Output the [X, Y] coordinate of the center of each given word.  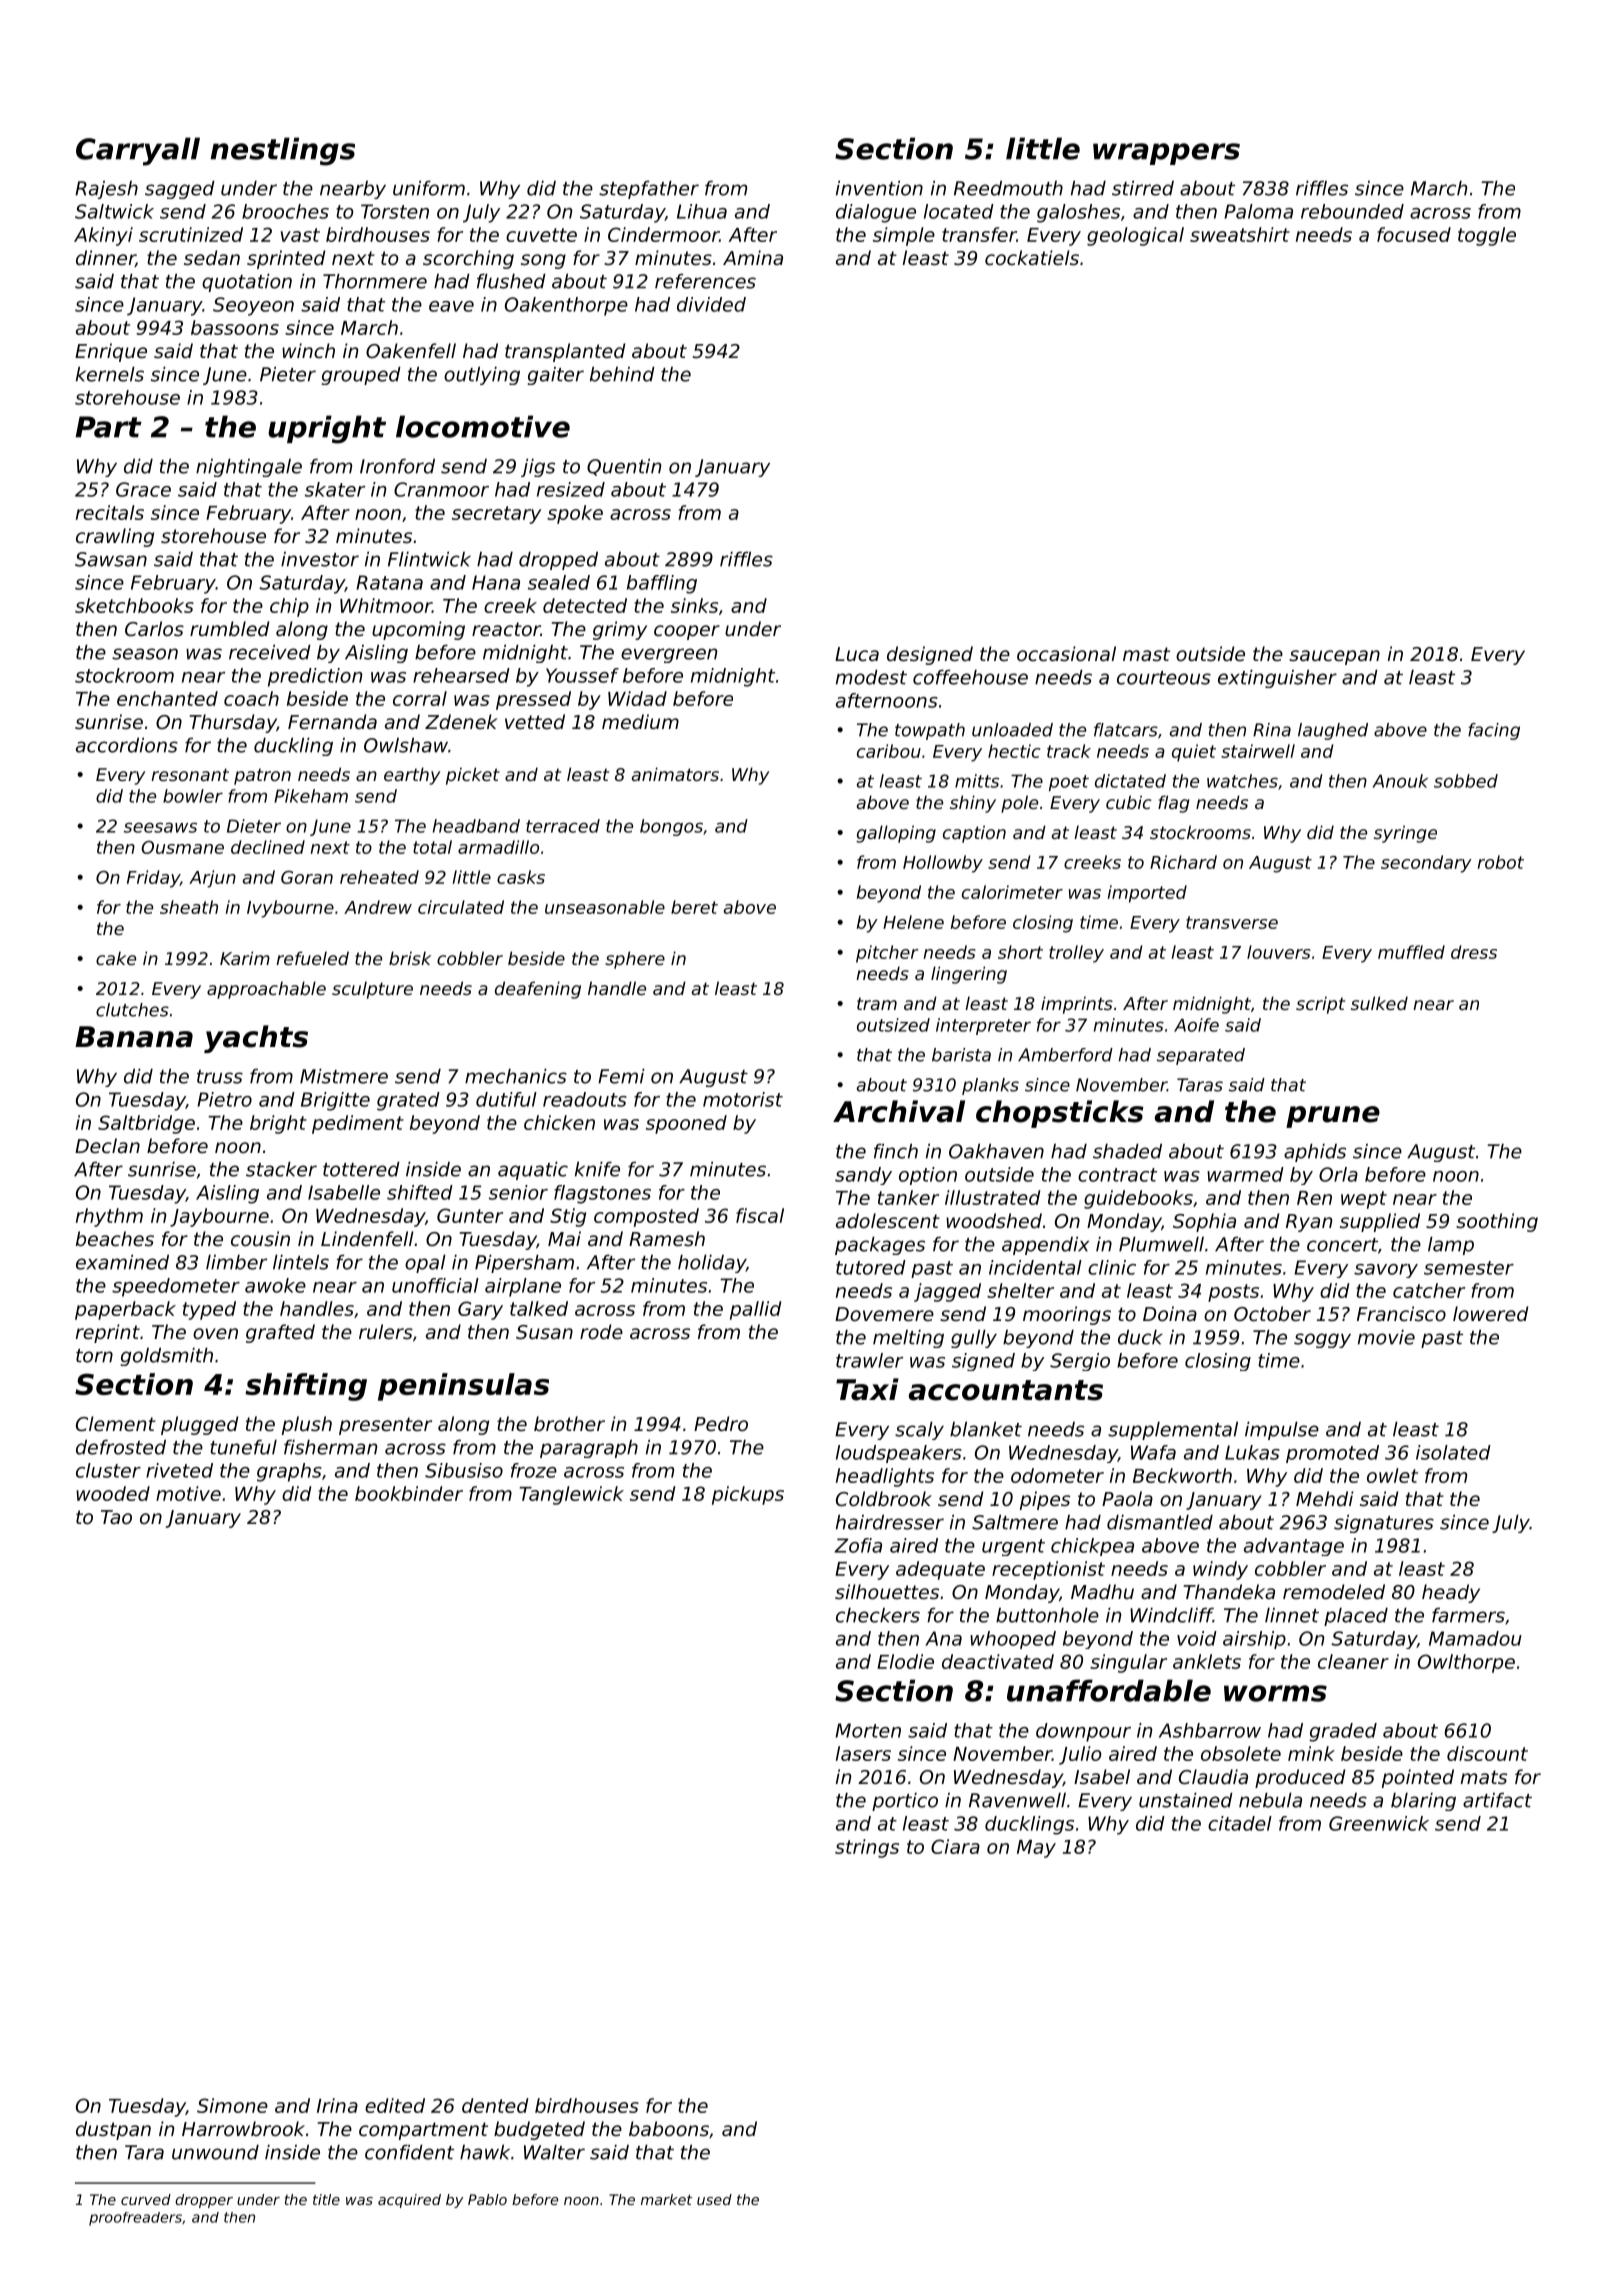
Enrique [111, 352]
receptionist [1048, 1570]
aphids [1315, 1153]
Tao [116, 1517]
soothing [1497, 1222]
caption [974, 834]
